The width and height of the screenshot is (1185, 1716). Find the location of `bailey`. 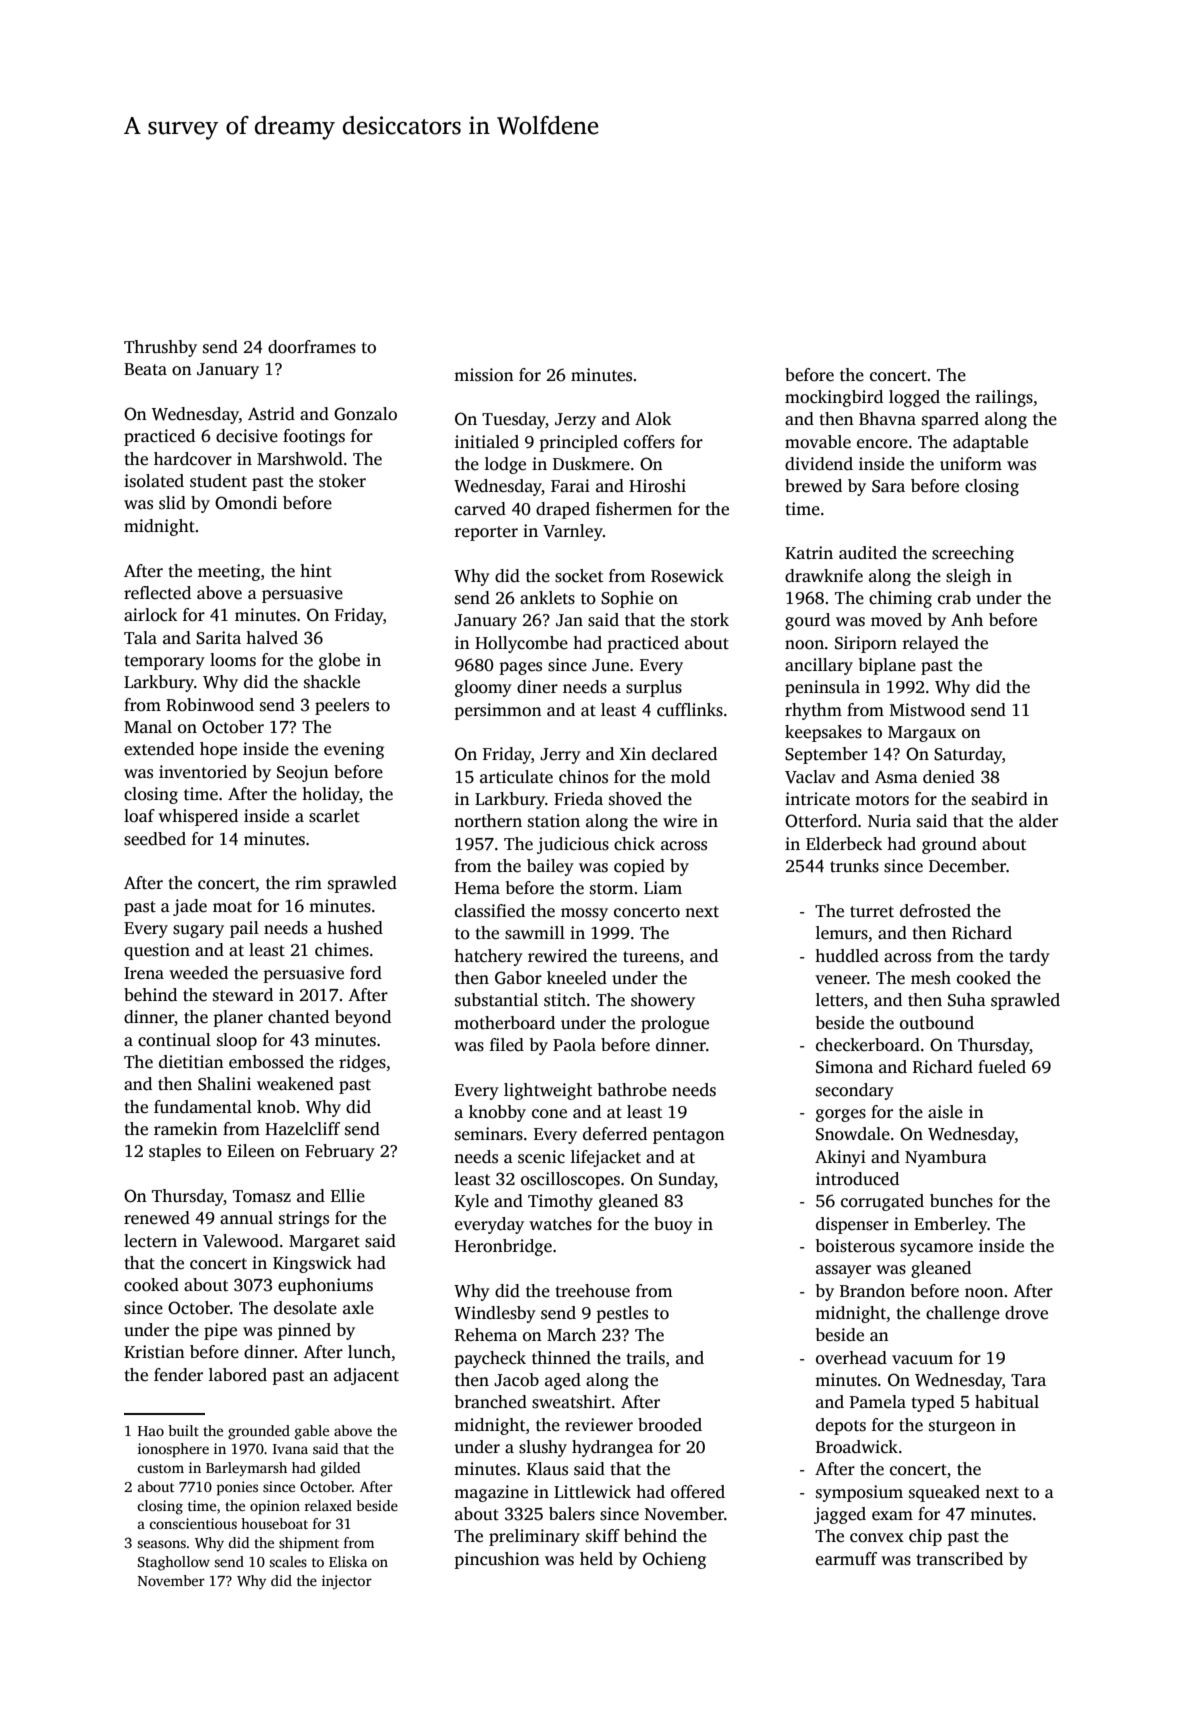

bailey is located at coordinates (550, 867).
